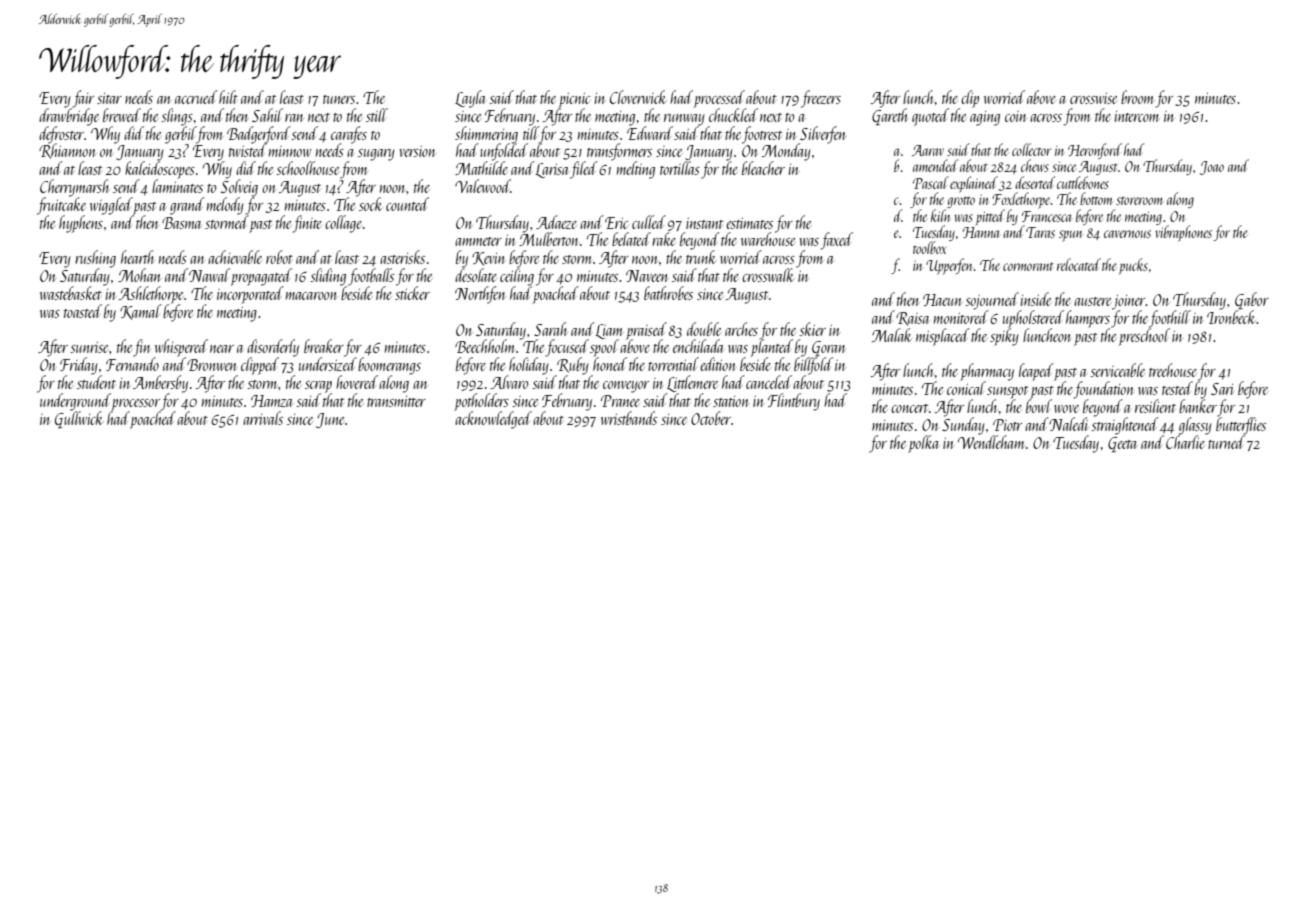 The width and height of the document is (1308, 924). Describe the element at coordinates (470, 99) in the document. I see `Layla` at that location.
